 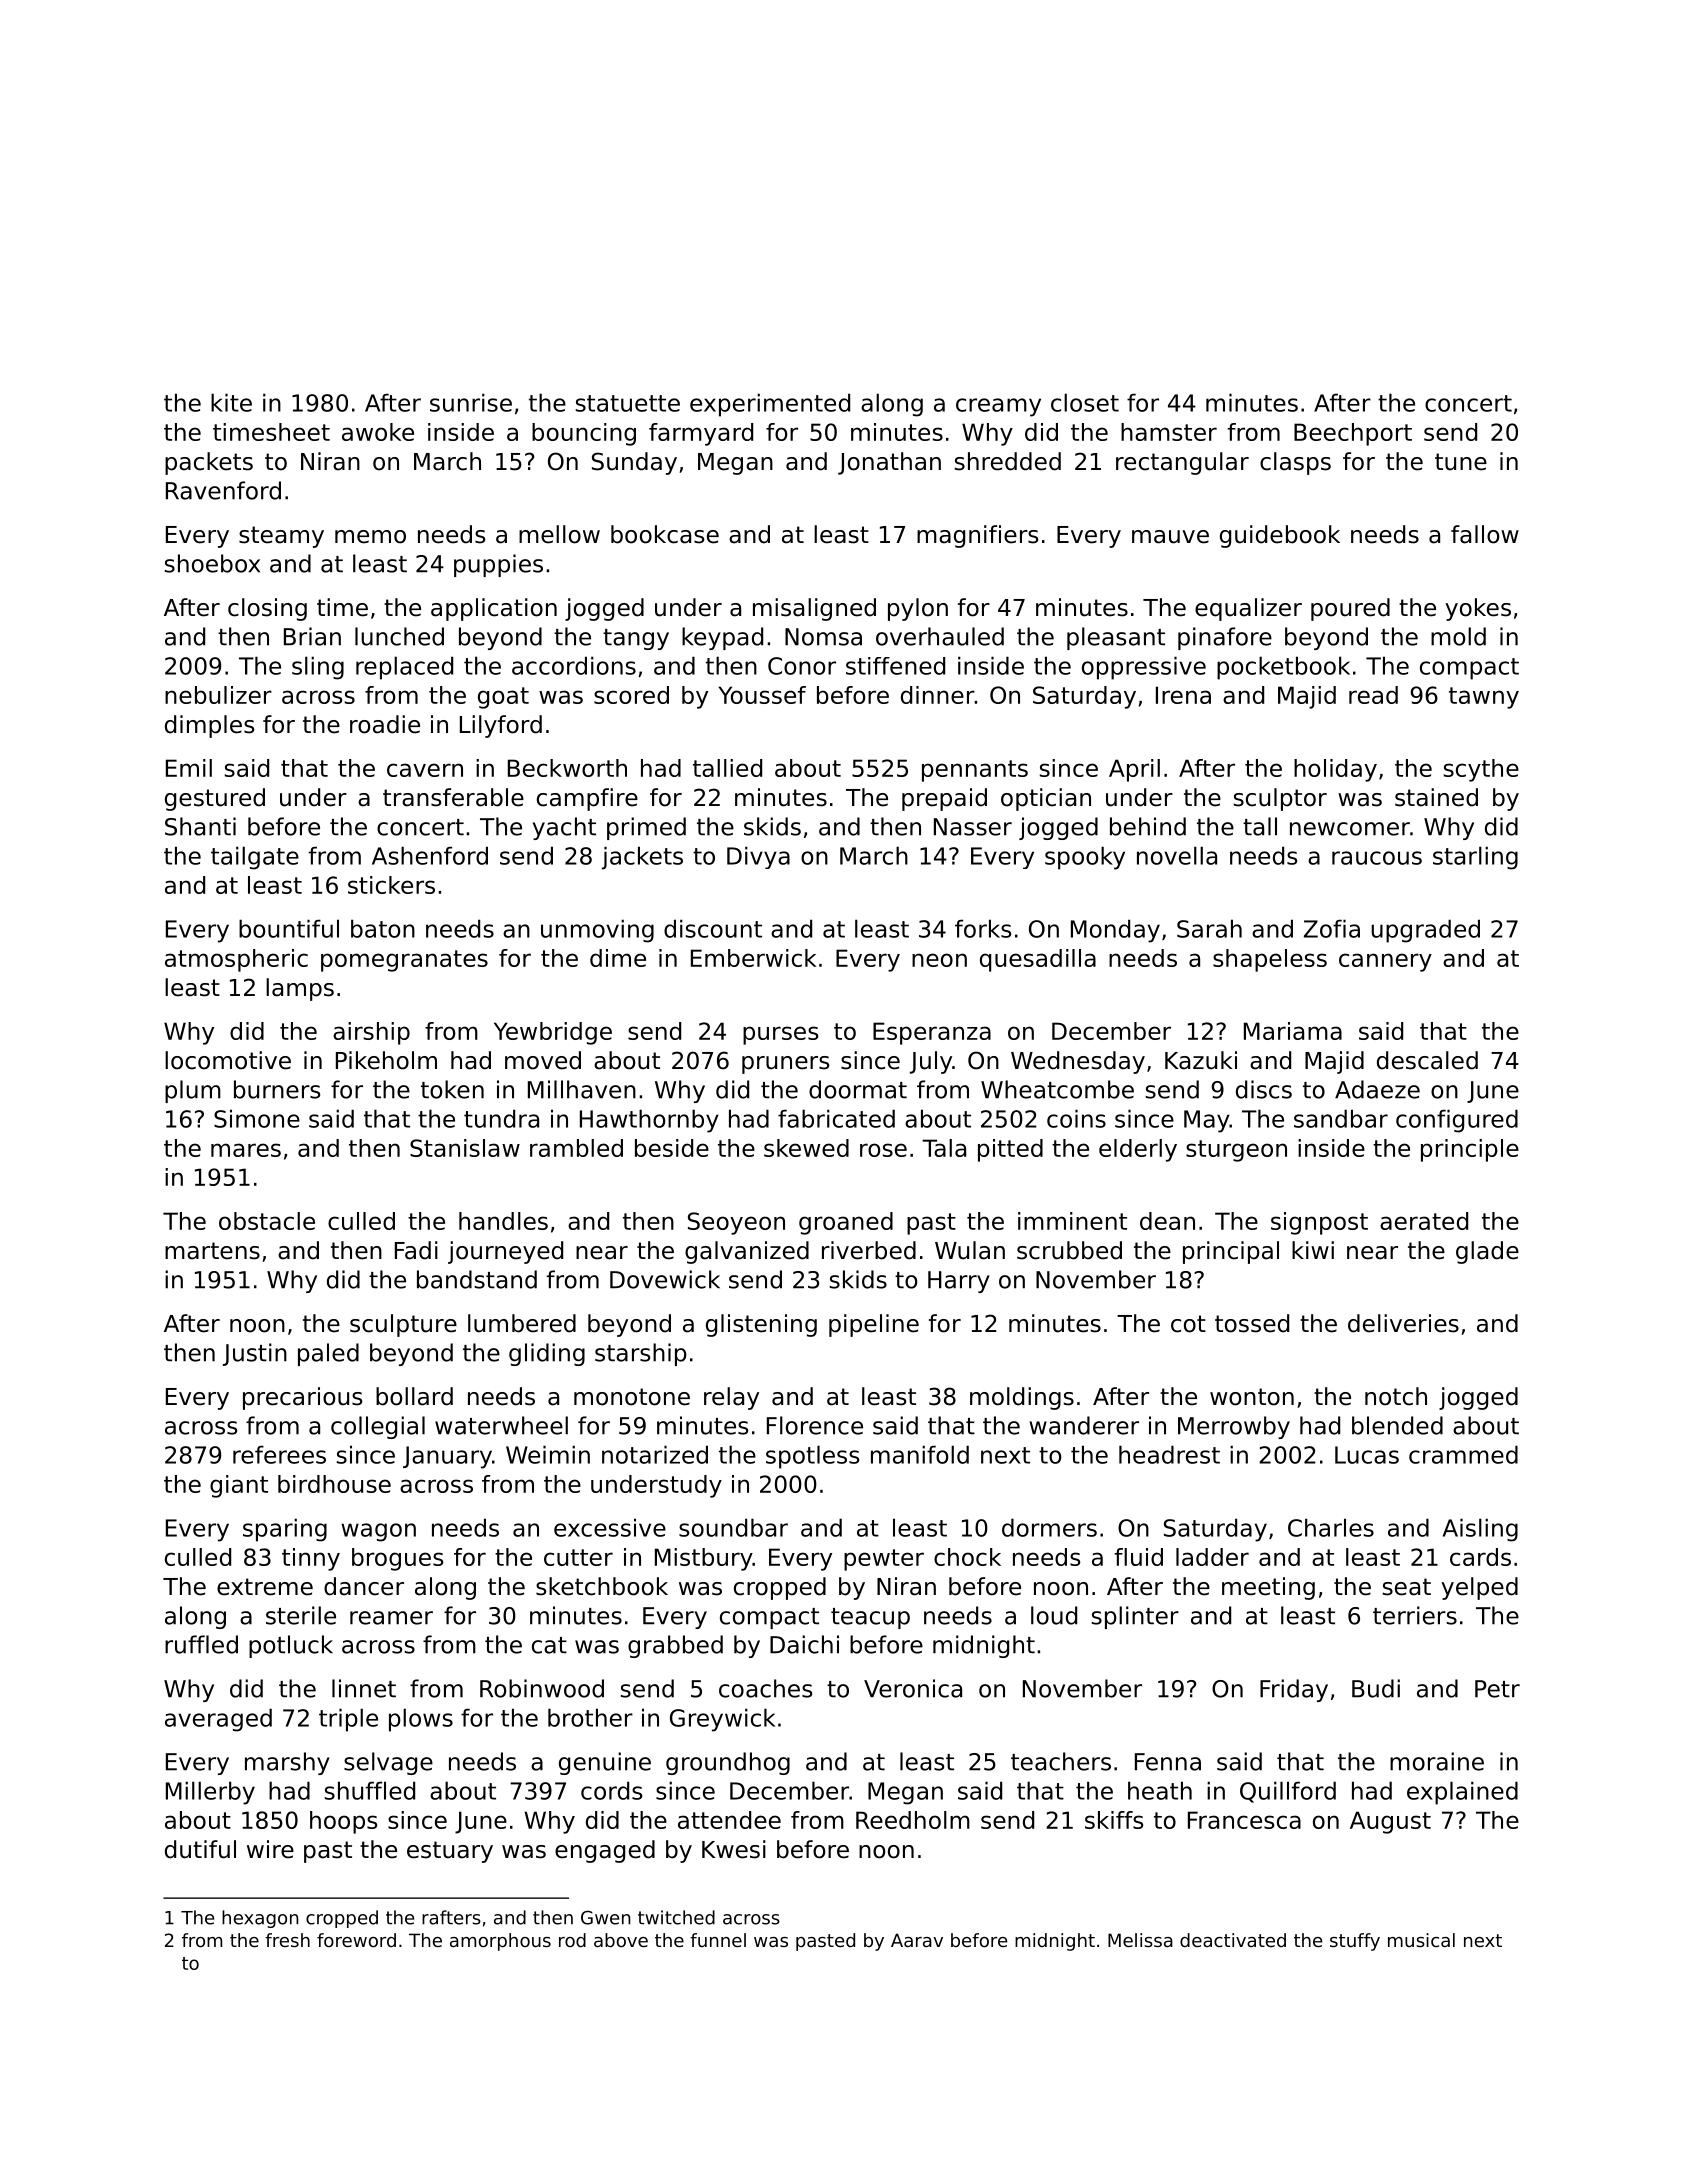 What do you see at coordinates (1085, 402) in the page?
I see `closet` at bounding box center [1085, 402].
